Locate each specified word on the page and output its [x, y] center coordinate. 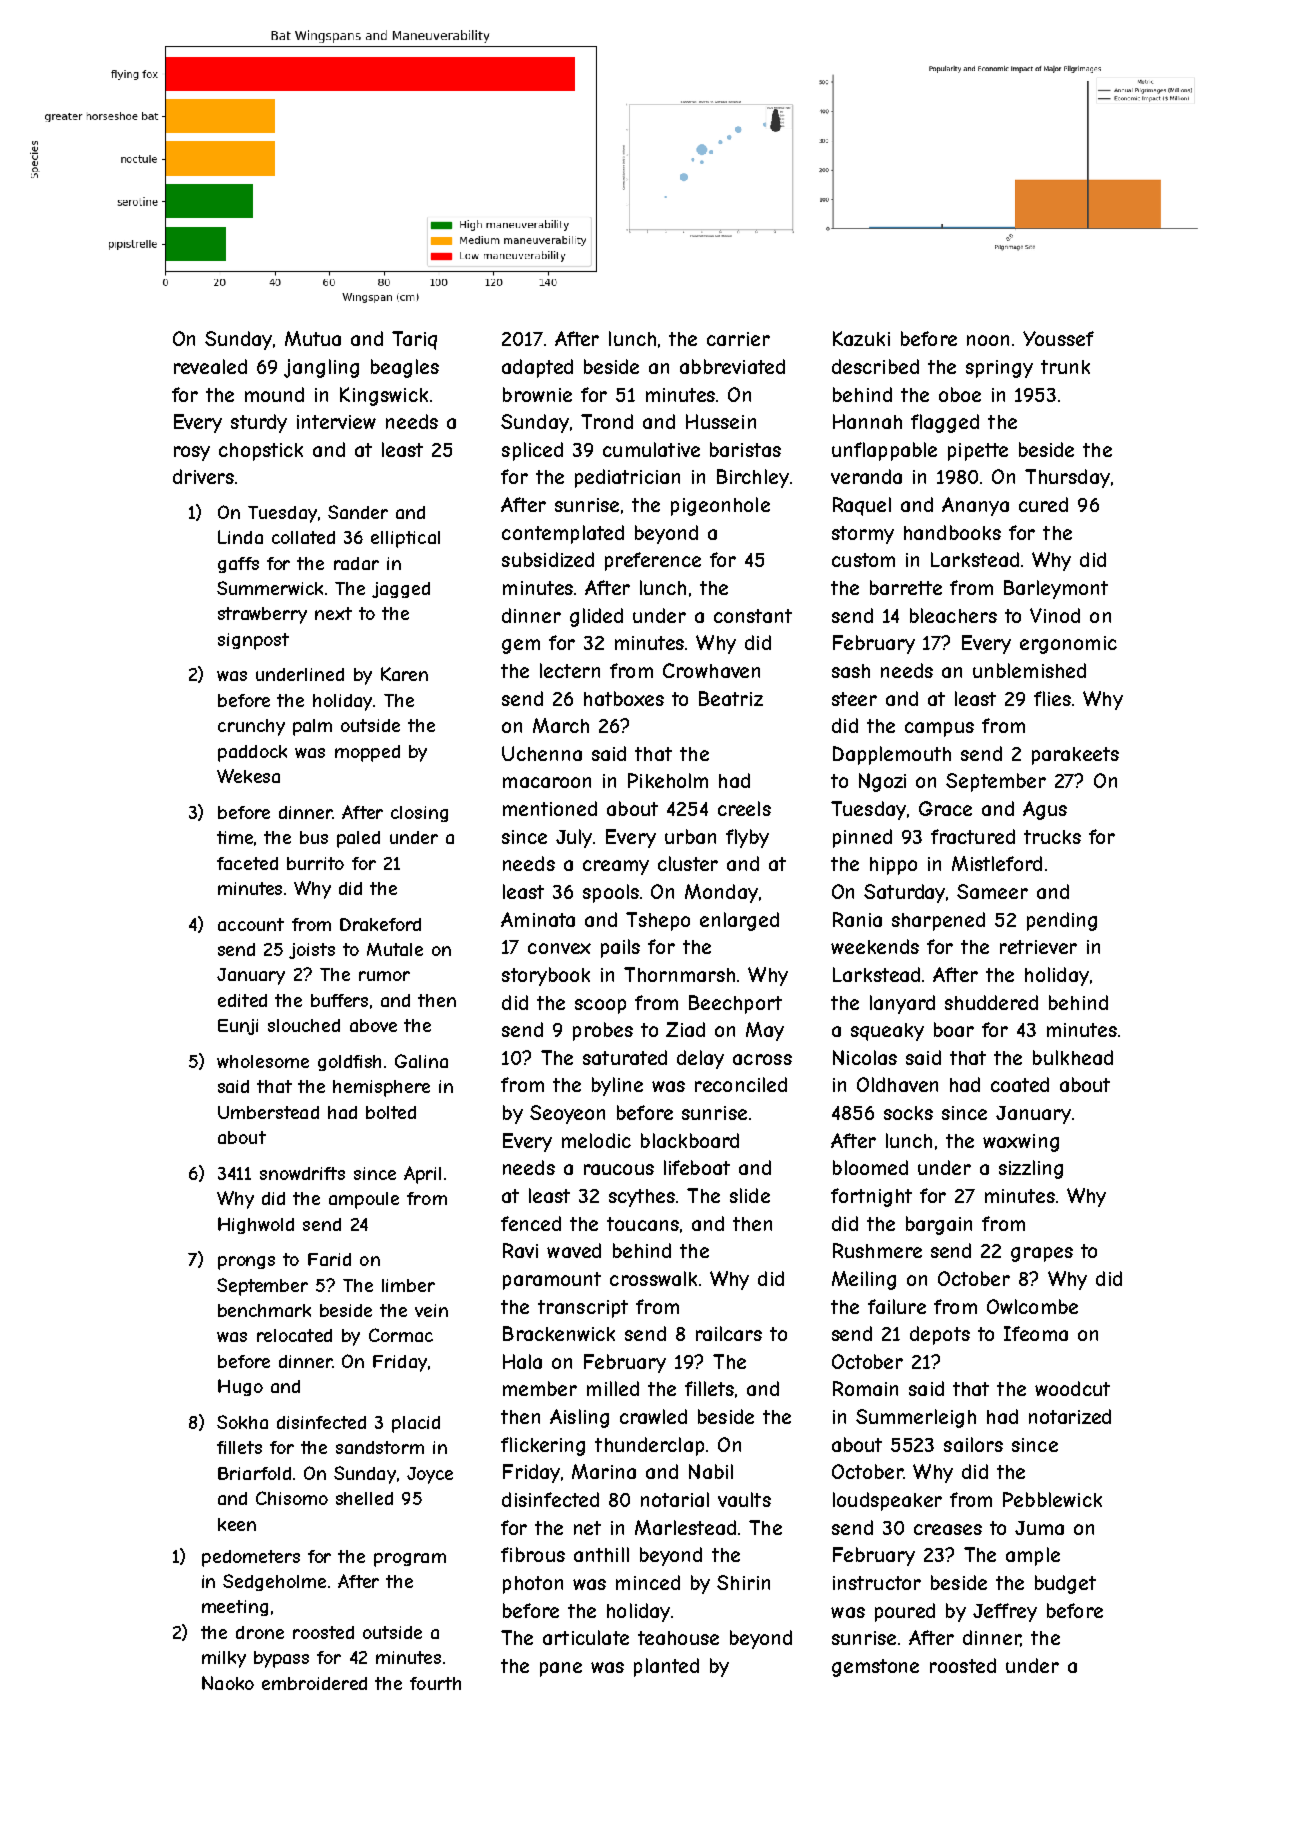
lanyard [902, 1004]
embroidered [314, 1683]
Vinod [1055, 615]
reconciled [741, 1084]
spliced [532, 451]
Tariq [414, 340]
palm [312, 727]
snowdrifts [302, 1173]
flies [1052, 698]
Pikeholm [668, 780]
